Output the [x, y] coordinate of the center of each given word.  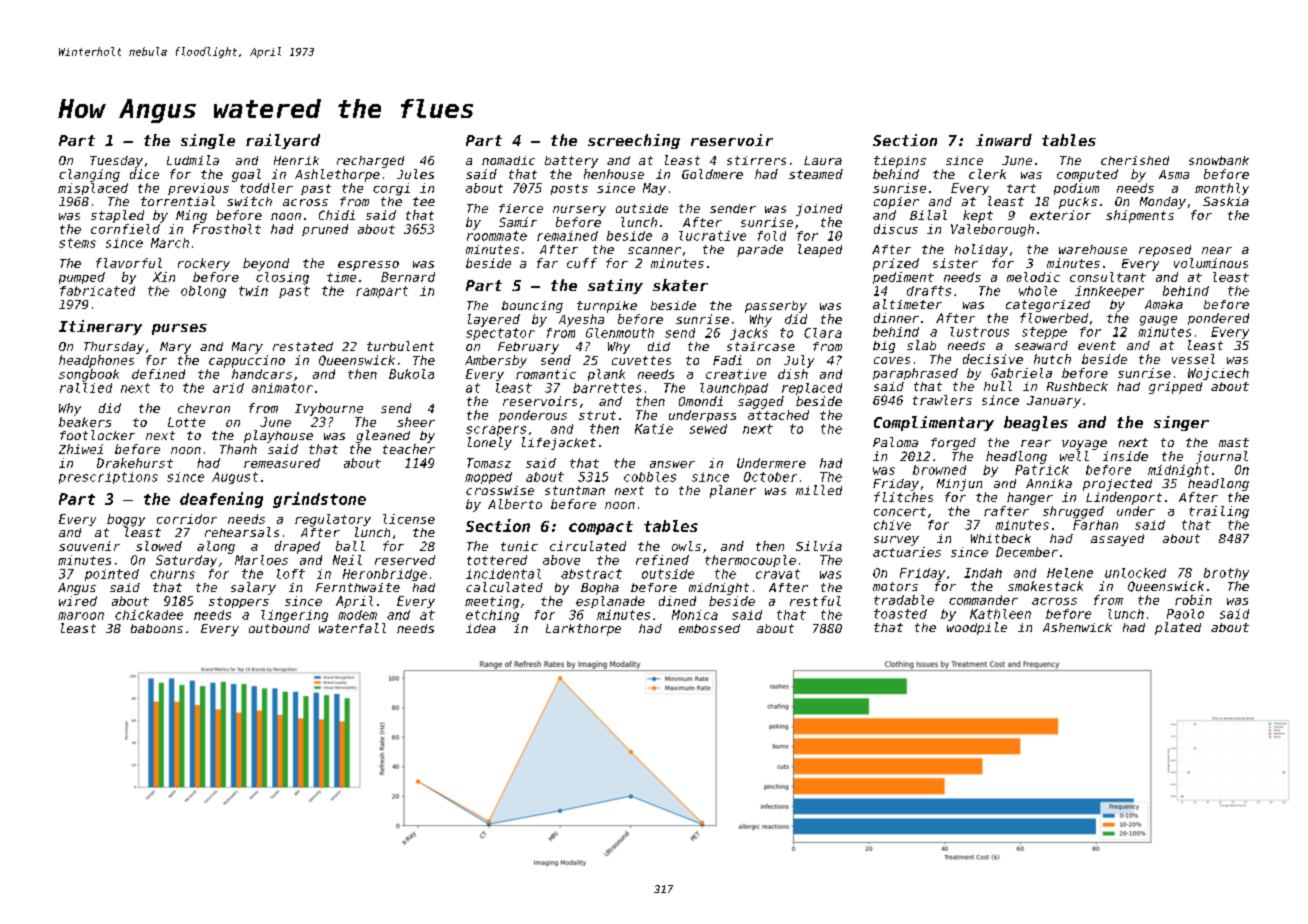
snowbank [1219, 160]
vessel [1193, 359]
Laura [823, 160]
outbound [279, 628]
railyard [283, 141]
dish [793, 374]
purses [179, 329]
